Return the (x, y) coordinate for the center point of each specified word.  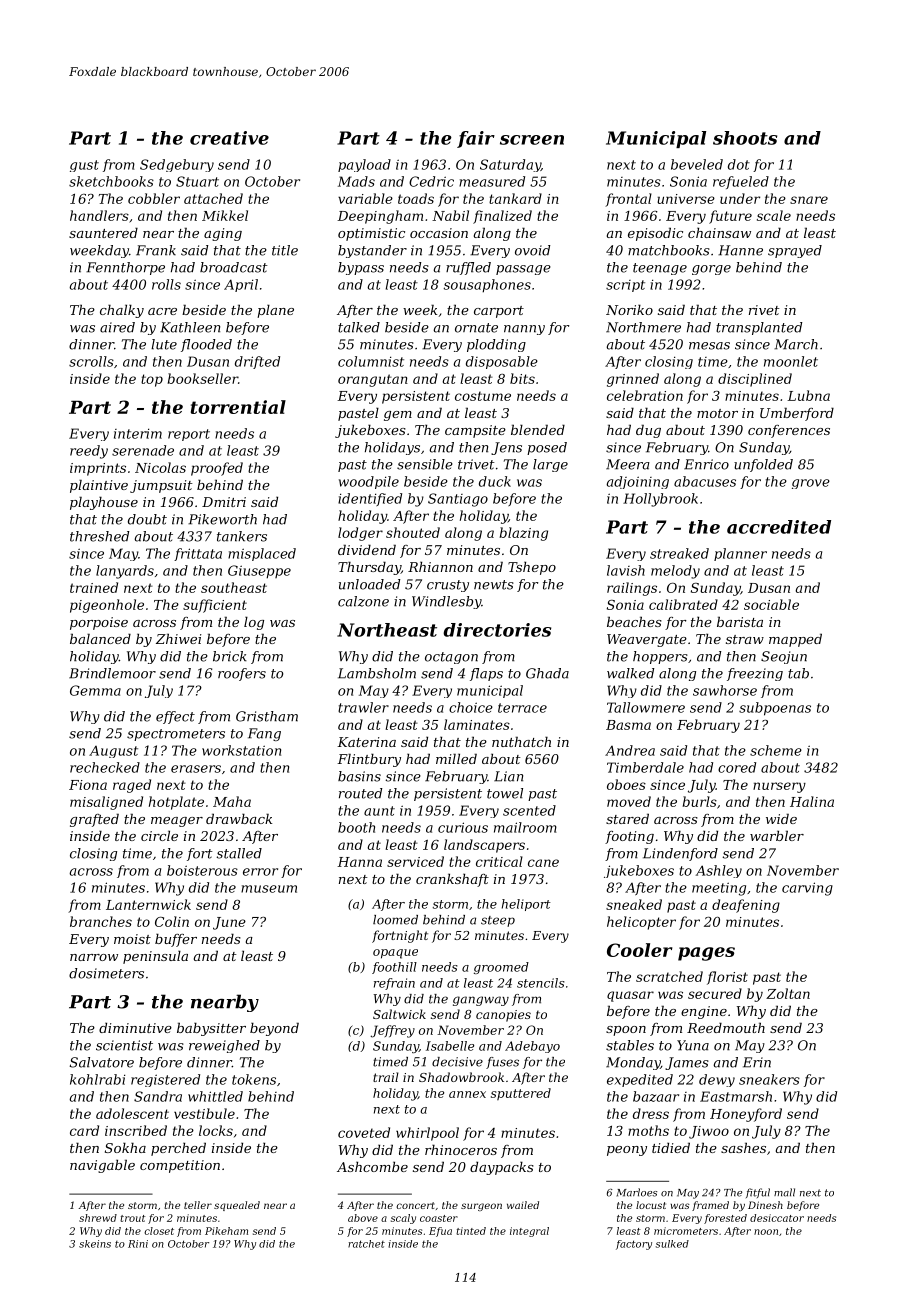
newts (494, 585)
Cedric (431, 181)
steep (498, 921)
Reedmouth (726, 1027)
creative (229, 138)
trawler (363, 707)
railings (632, 589)
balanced (100, 638)
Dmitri (224, 502)
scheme (776, 750)
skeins (95, 1244)
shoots (745, 138)
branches (101, 921)
